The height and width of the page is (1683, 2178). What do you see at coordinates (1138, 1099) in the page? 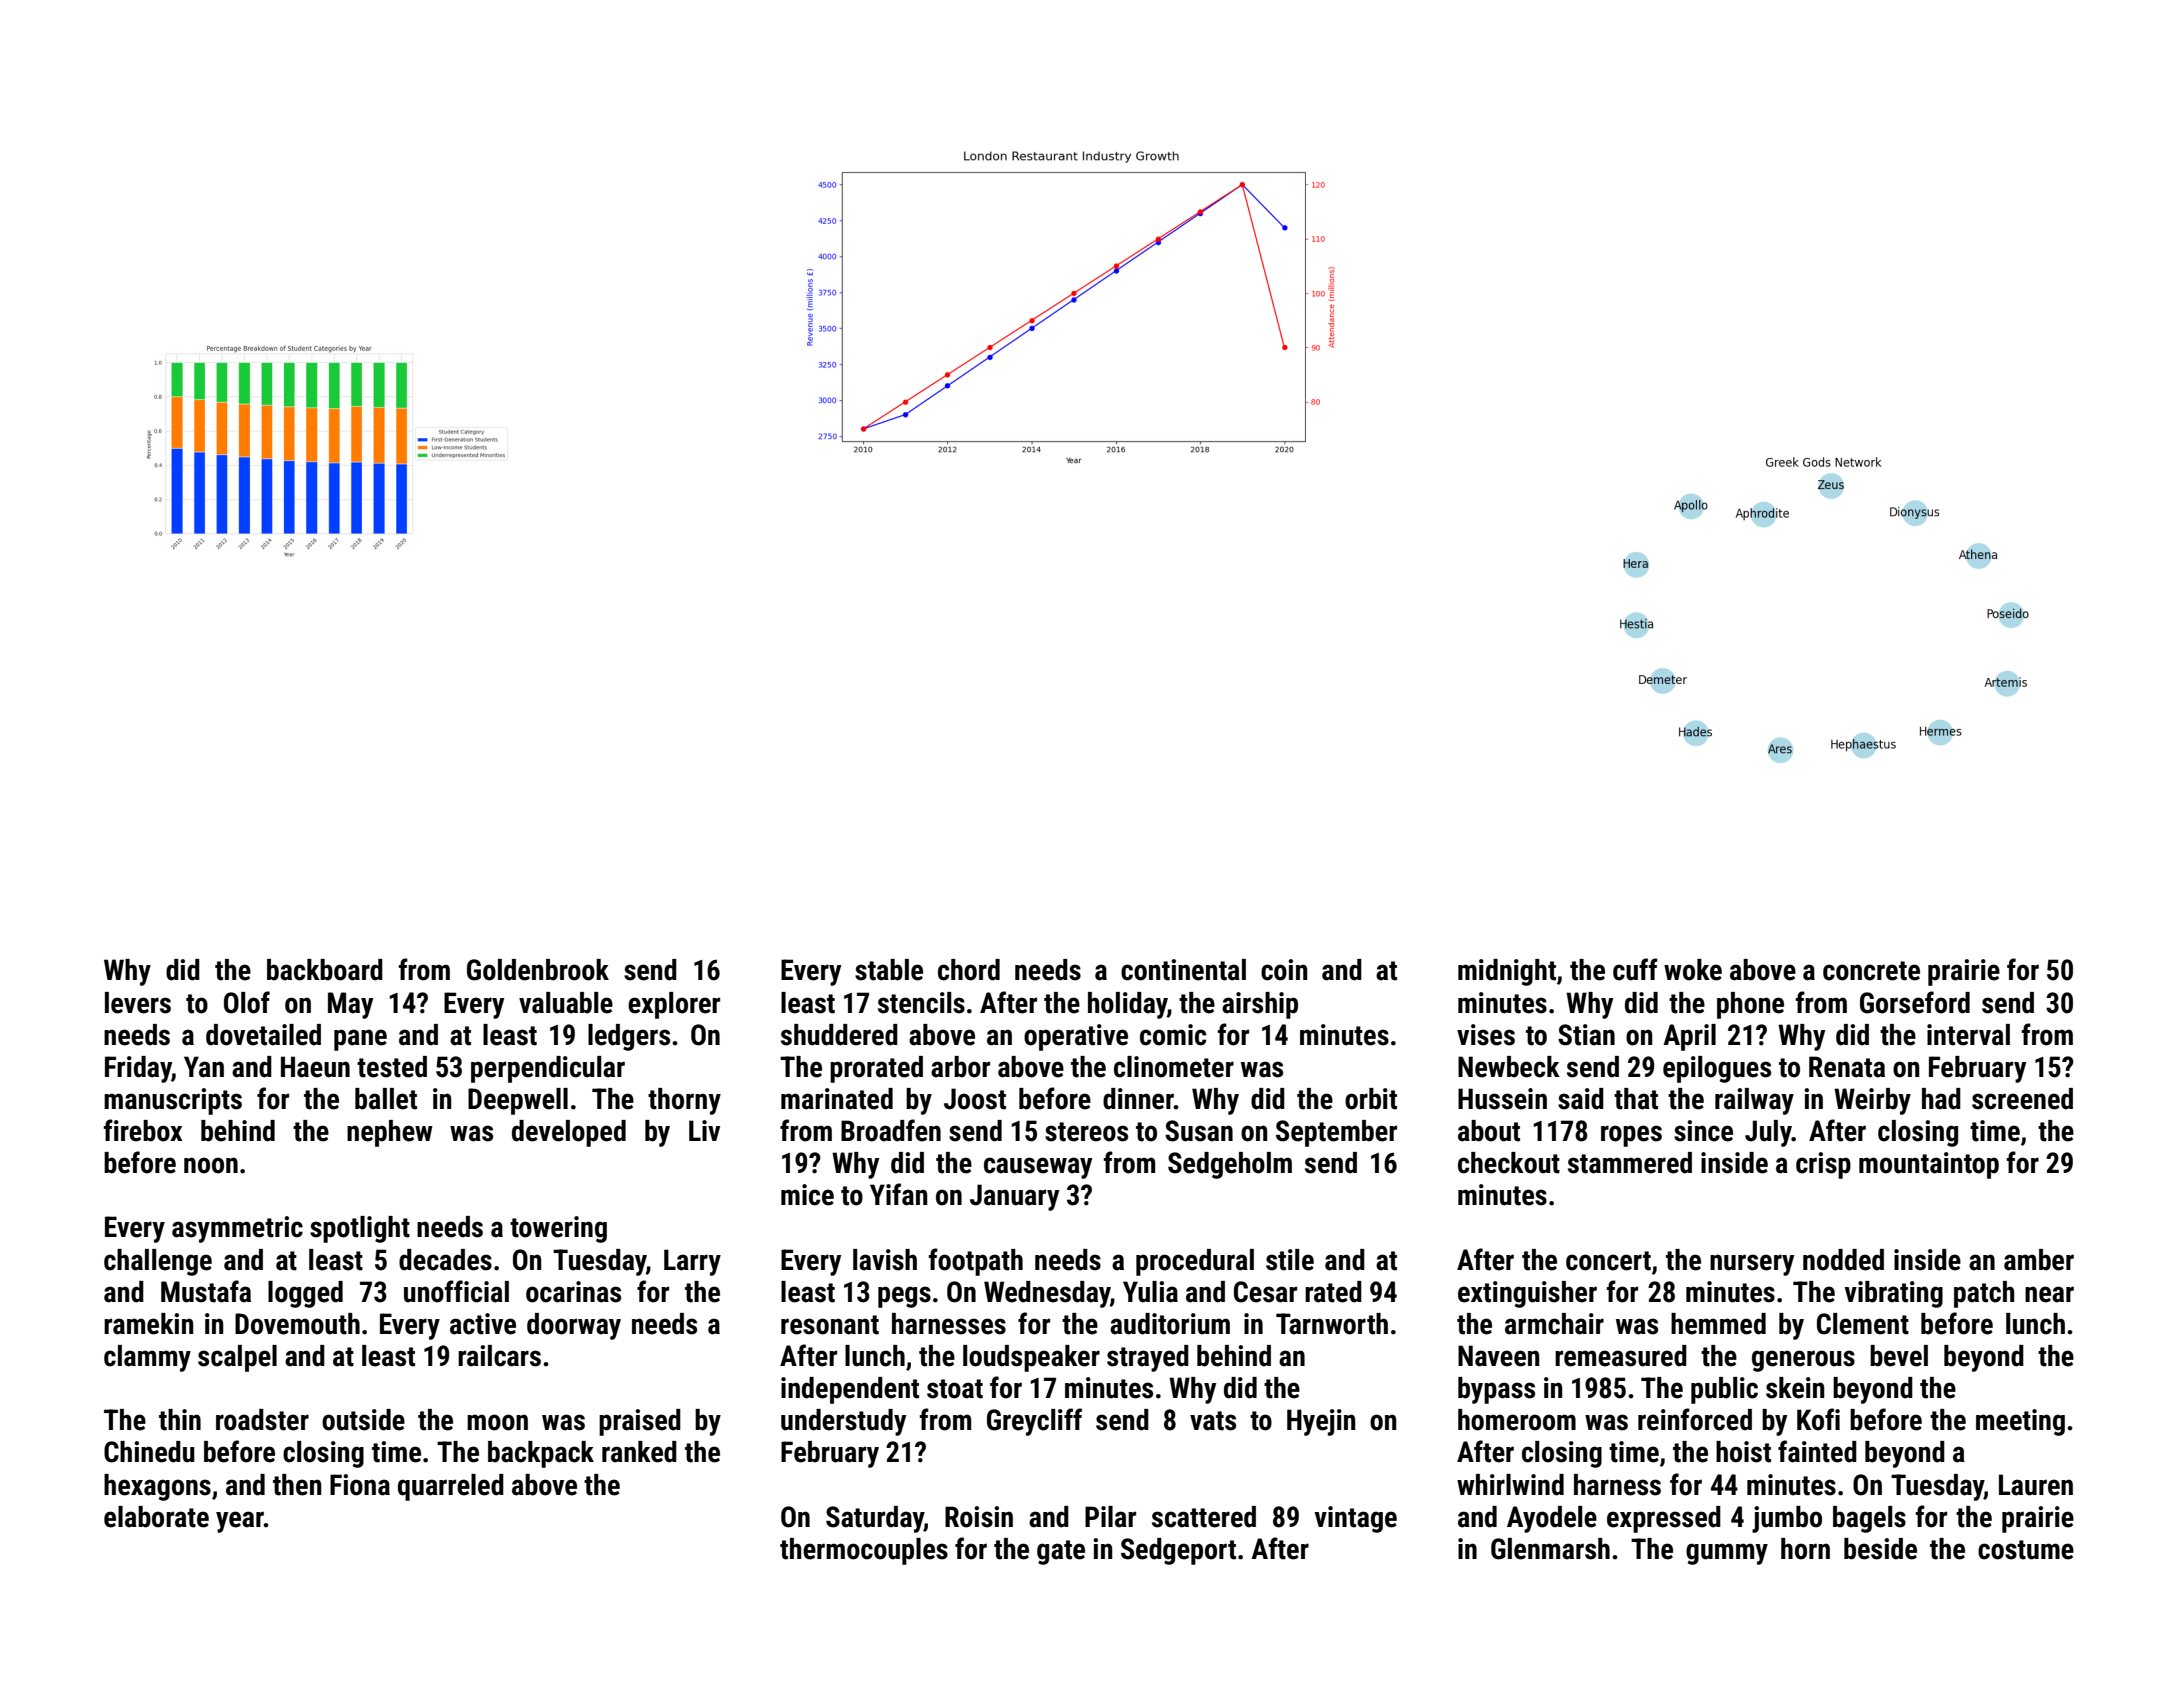
I see `dinner` at bounding box center [1138, 1099].
